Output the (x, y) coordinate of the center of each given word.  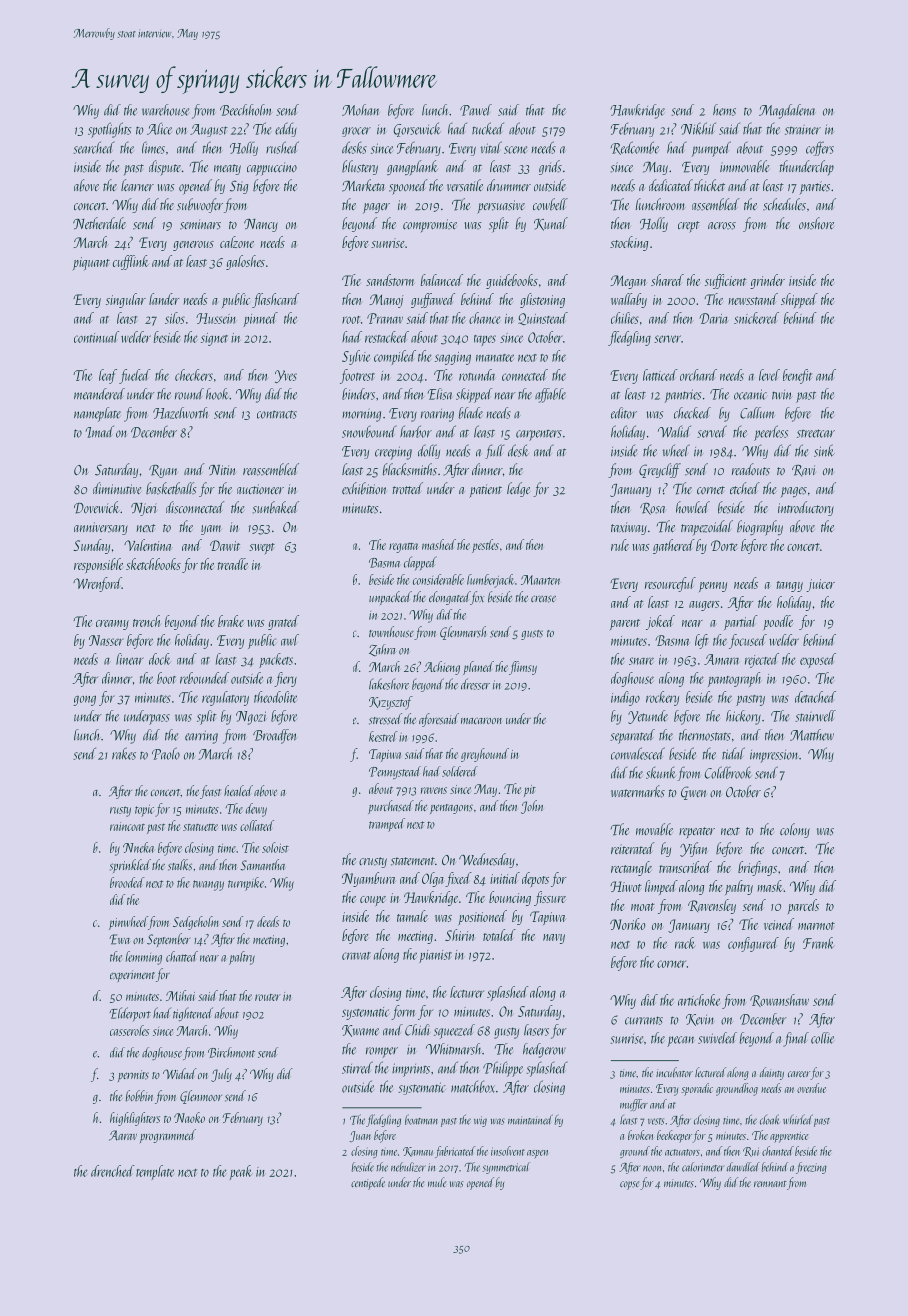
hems (724, 110)
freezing (811, 1168)
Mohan (360, 110)
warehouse (165, 110)
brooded (127, 882)
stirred (357, 1067)
